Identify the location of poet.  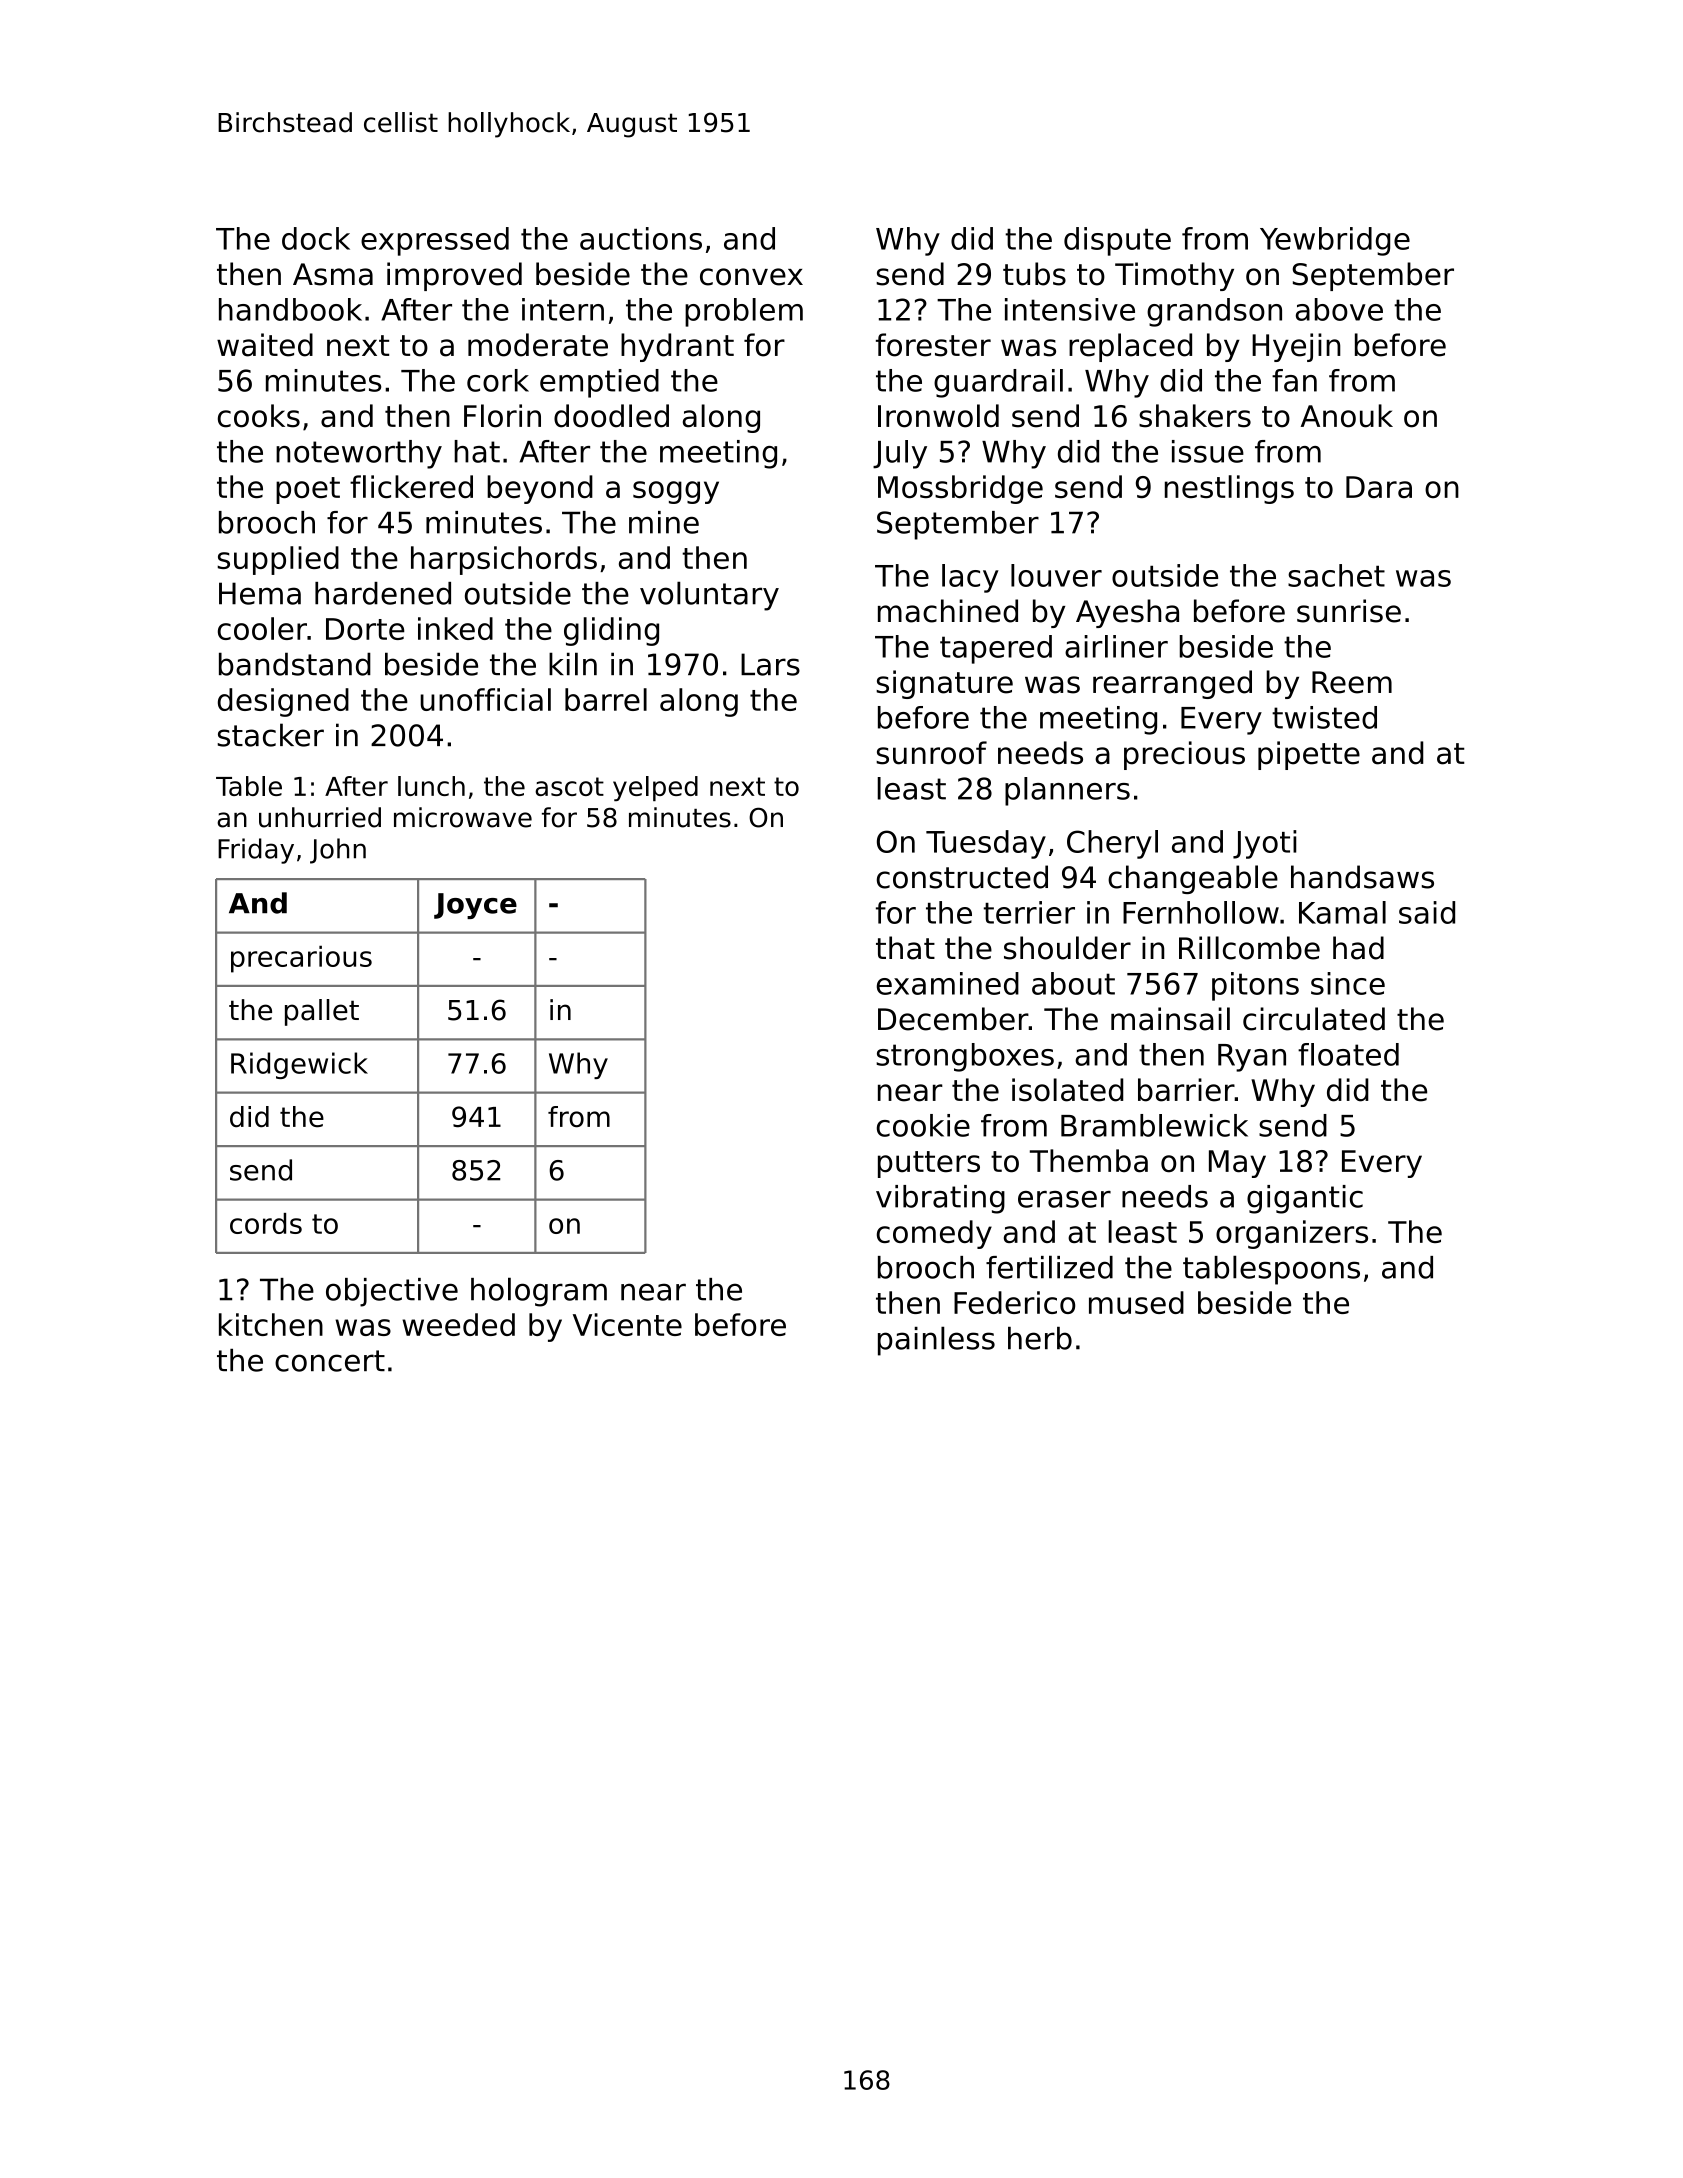
(308, 490).
